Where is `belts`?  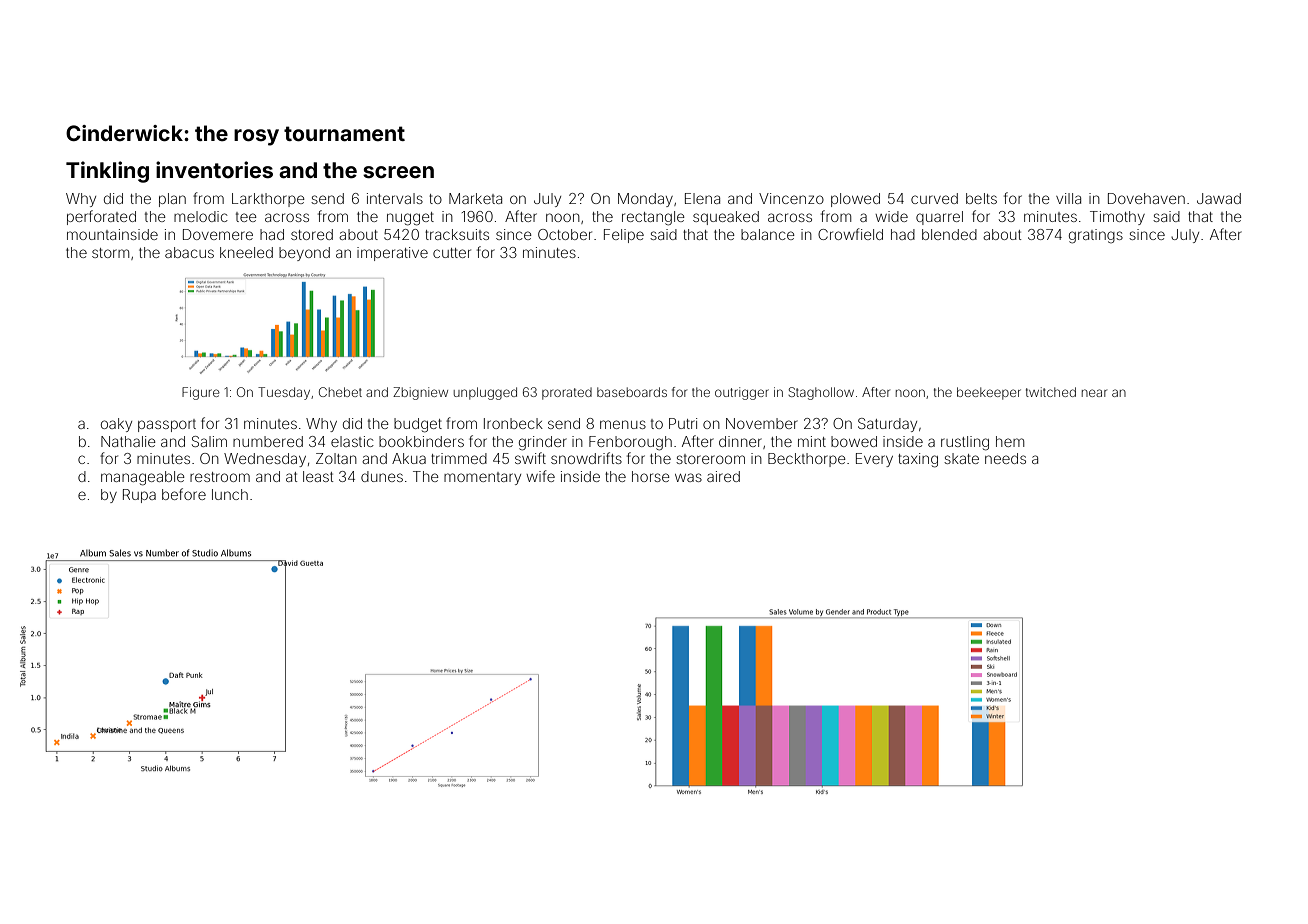 belts is located at coordinates (981, 198).
